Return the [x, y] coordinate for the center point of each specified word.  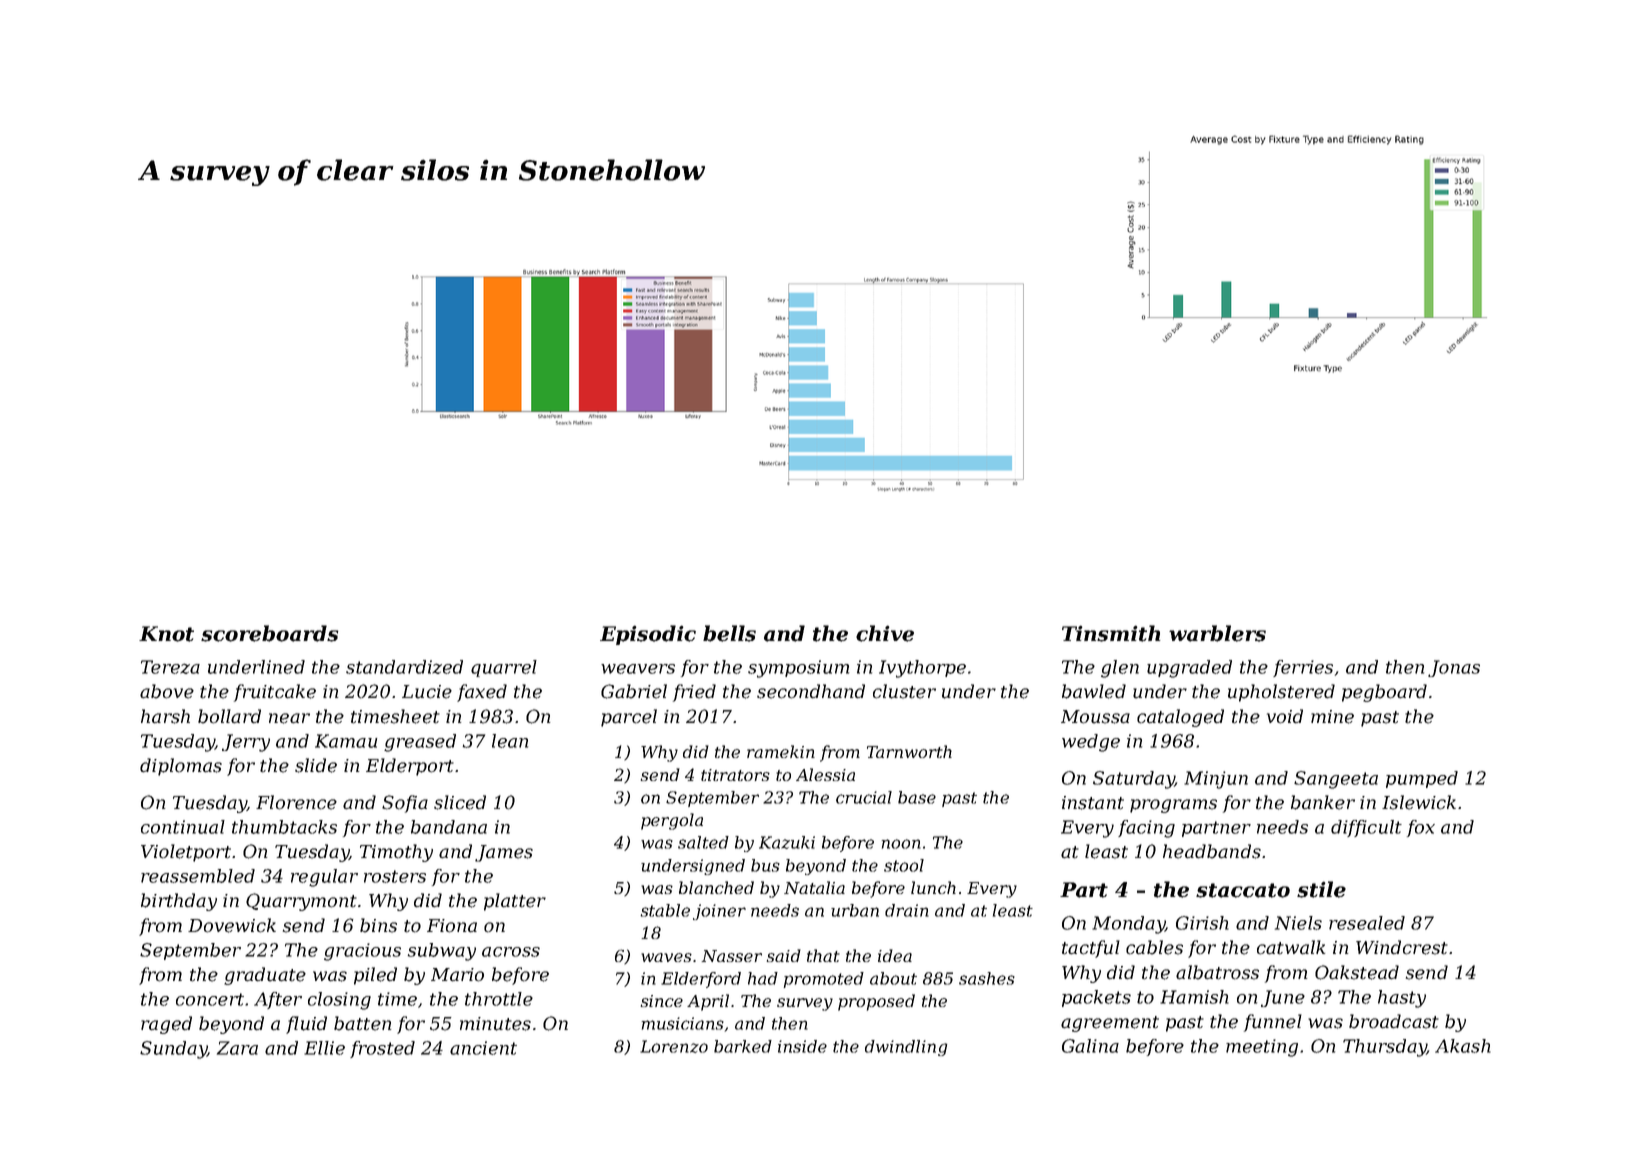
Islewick [1419, 802]
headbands [1212, 851]
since [662, 1001]
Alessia [825, 774]
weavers [638, 669]
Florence [296, 802]
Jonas [1454, 668]
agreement [1110, 1024]
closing [339, 1001]
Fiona [452, 926]
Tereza [170, 667]
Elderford [701, 980]
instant [1093, 803]
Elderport [410, 767]
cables [1154, 947]
